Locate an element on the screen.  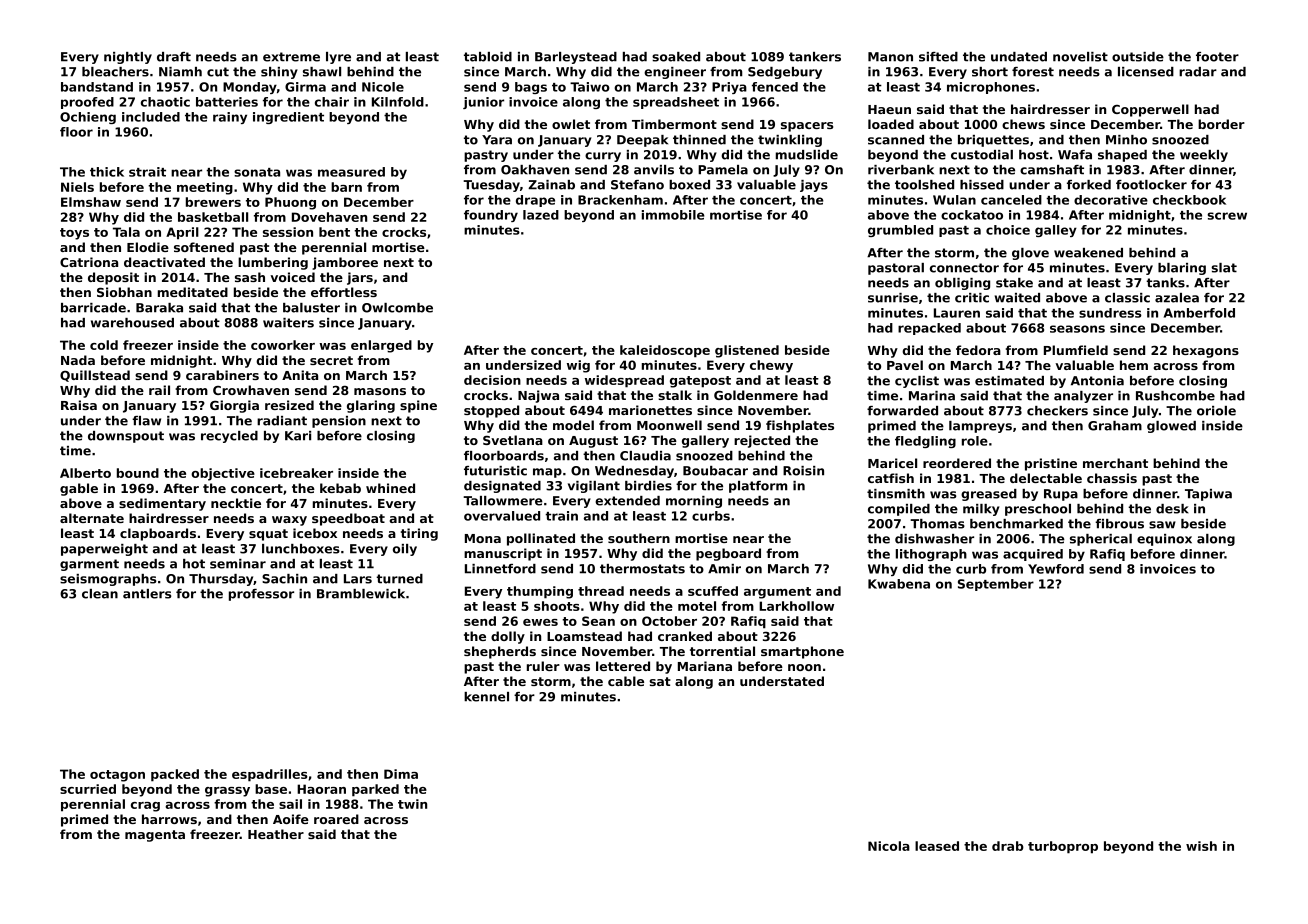
seminar is located at coordinates (238, 564).
